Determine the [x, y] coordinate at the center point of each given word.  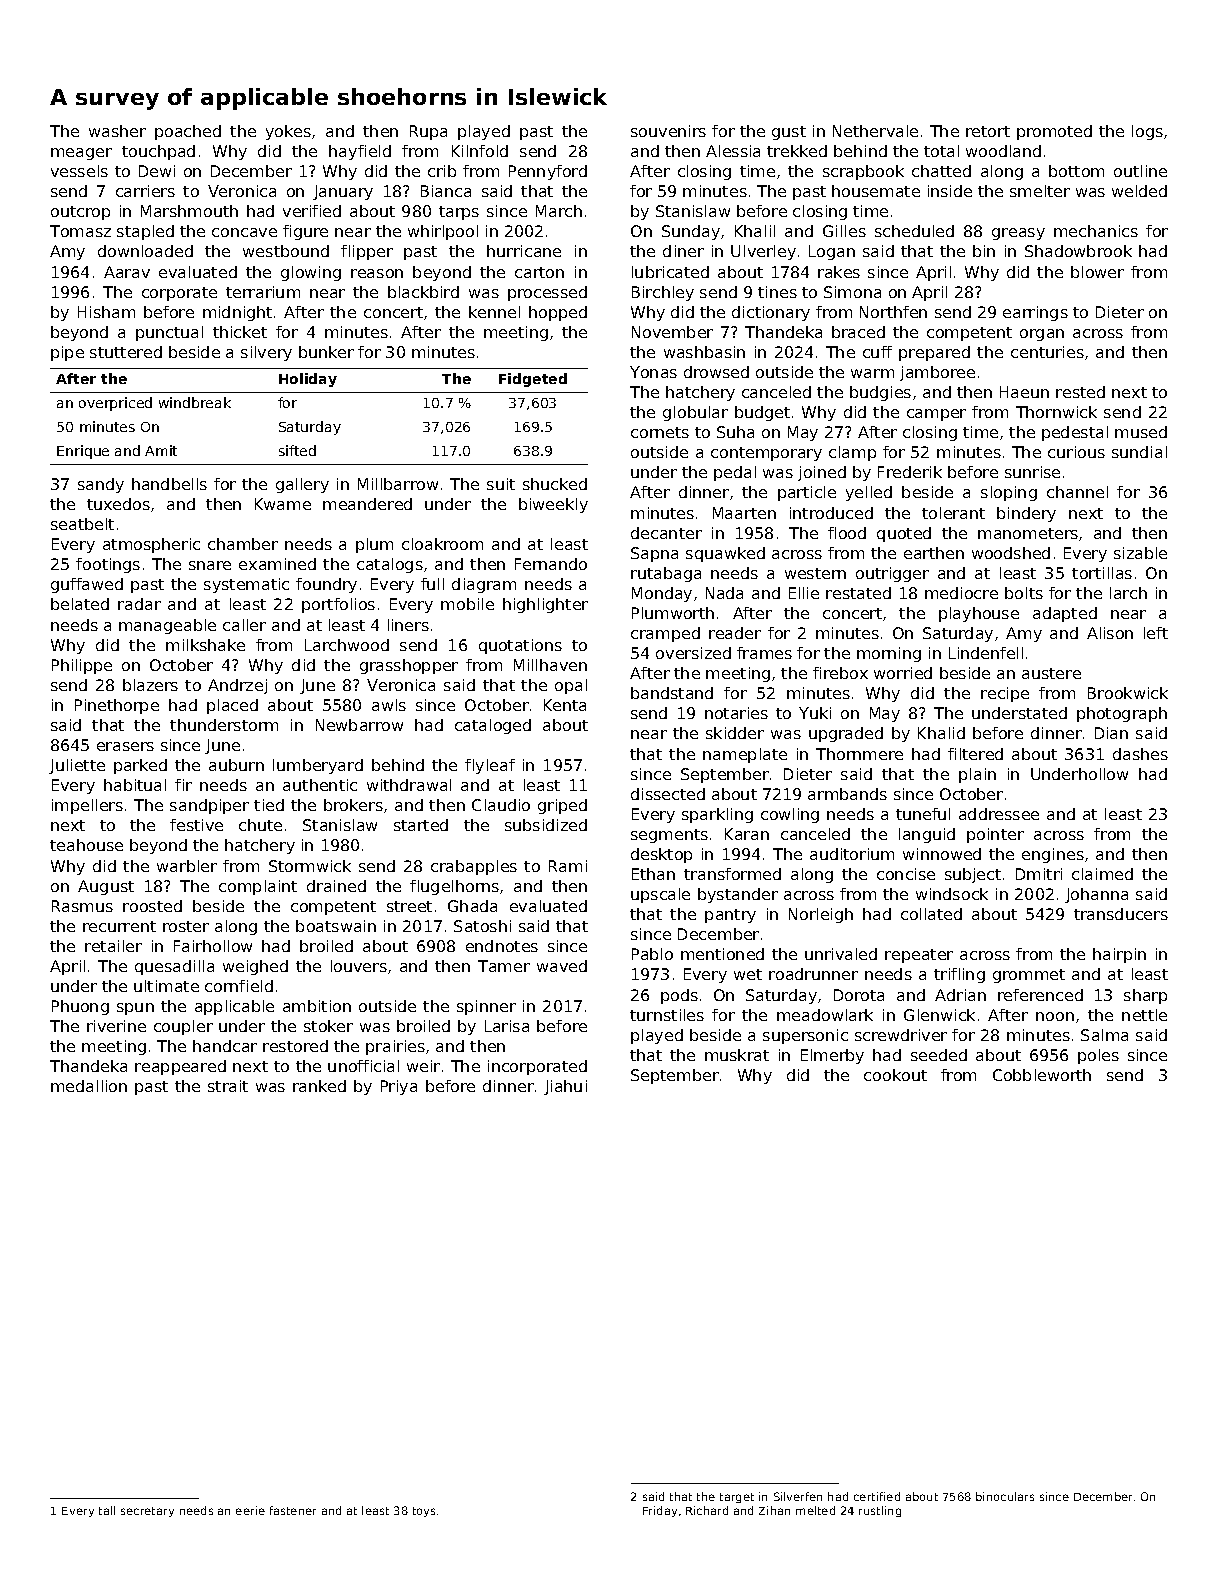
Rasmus [82, 906]
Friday [660, 1511]
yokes [288, 132]
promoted [1054, 132]
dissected [668, 794]
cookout [895, 1075]
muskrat [737, 1055]
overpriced [115, 404]
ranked [319, 1086]
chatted [941, 171]
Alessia [733, 151]
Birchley [663, 293]
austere [1051, 673]
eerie [250, 1510]
